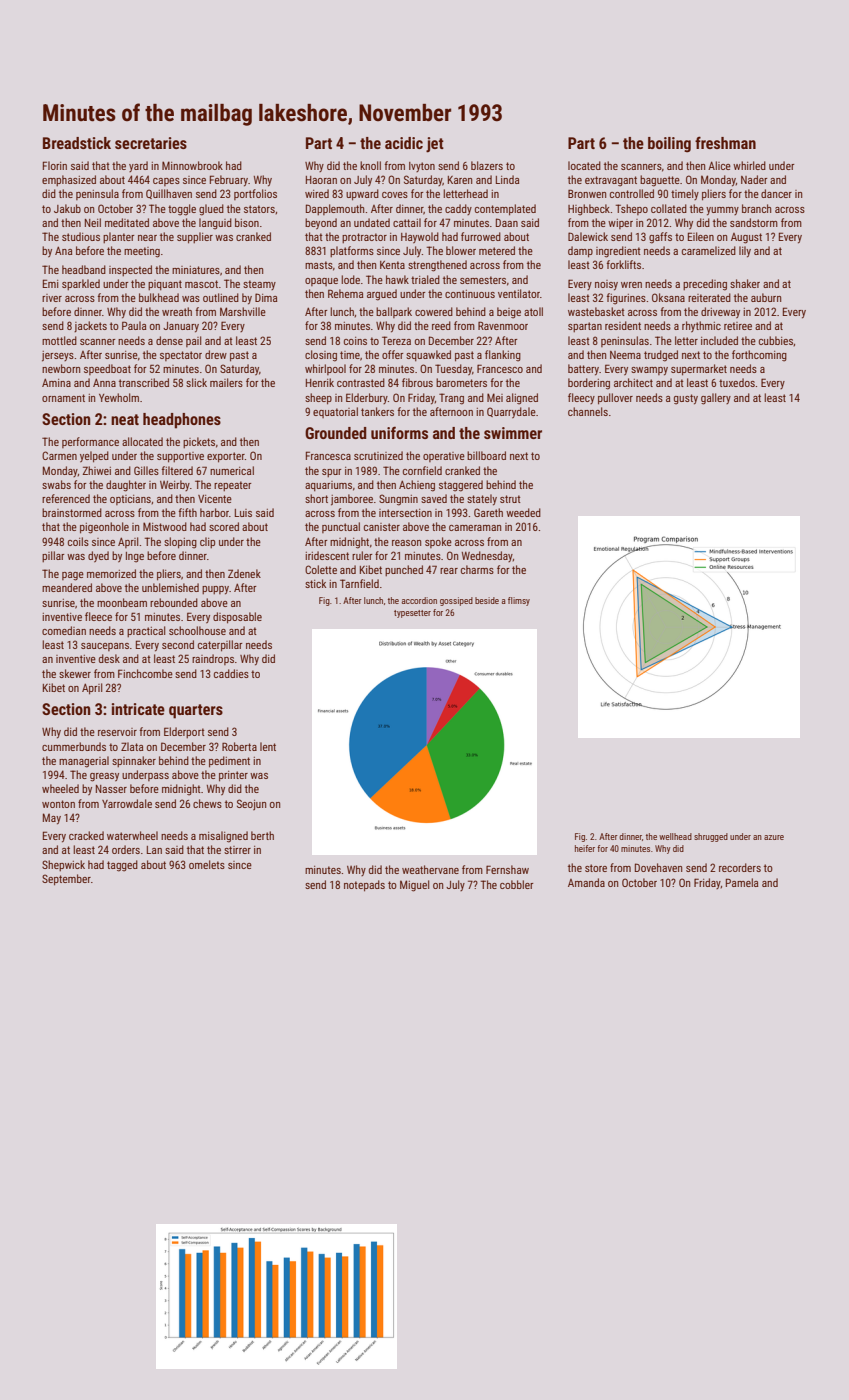 This screenshot has height=1400, width=849. What do you see at coordinates (125, 419) in the screenshot?
I see `neat` at bounding box center [125, 419].
